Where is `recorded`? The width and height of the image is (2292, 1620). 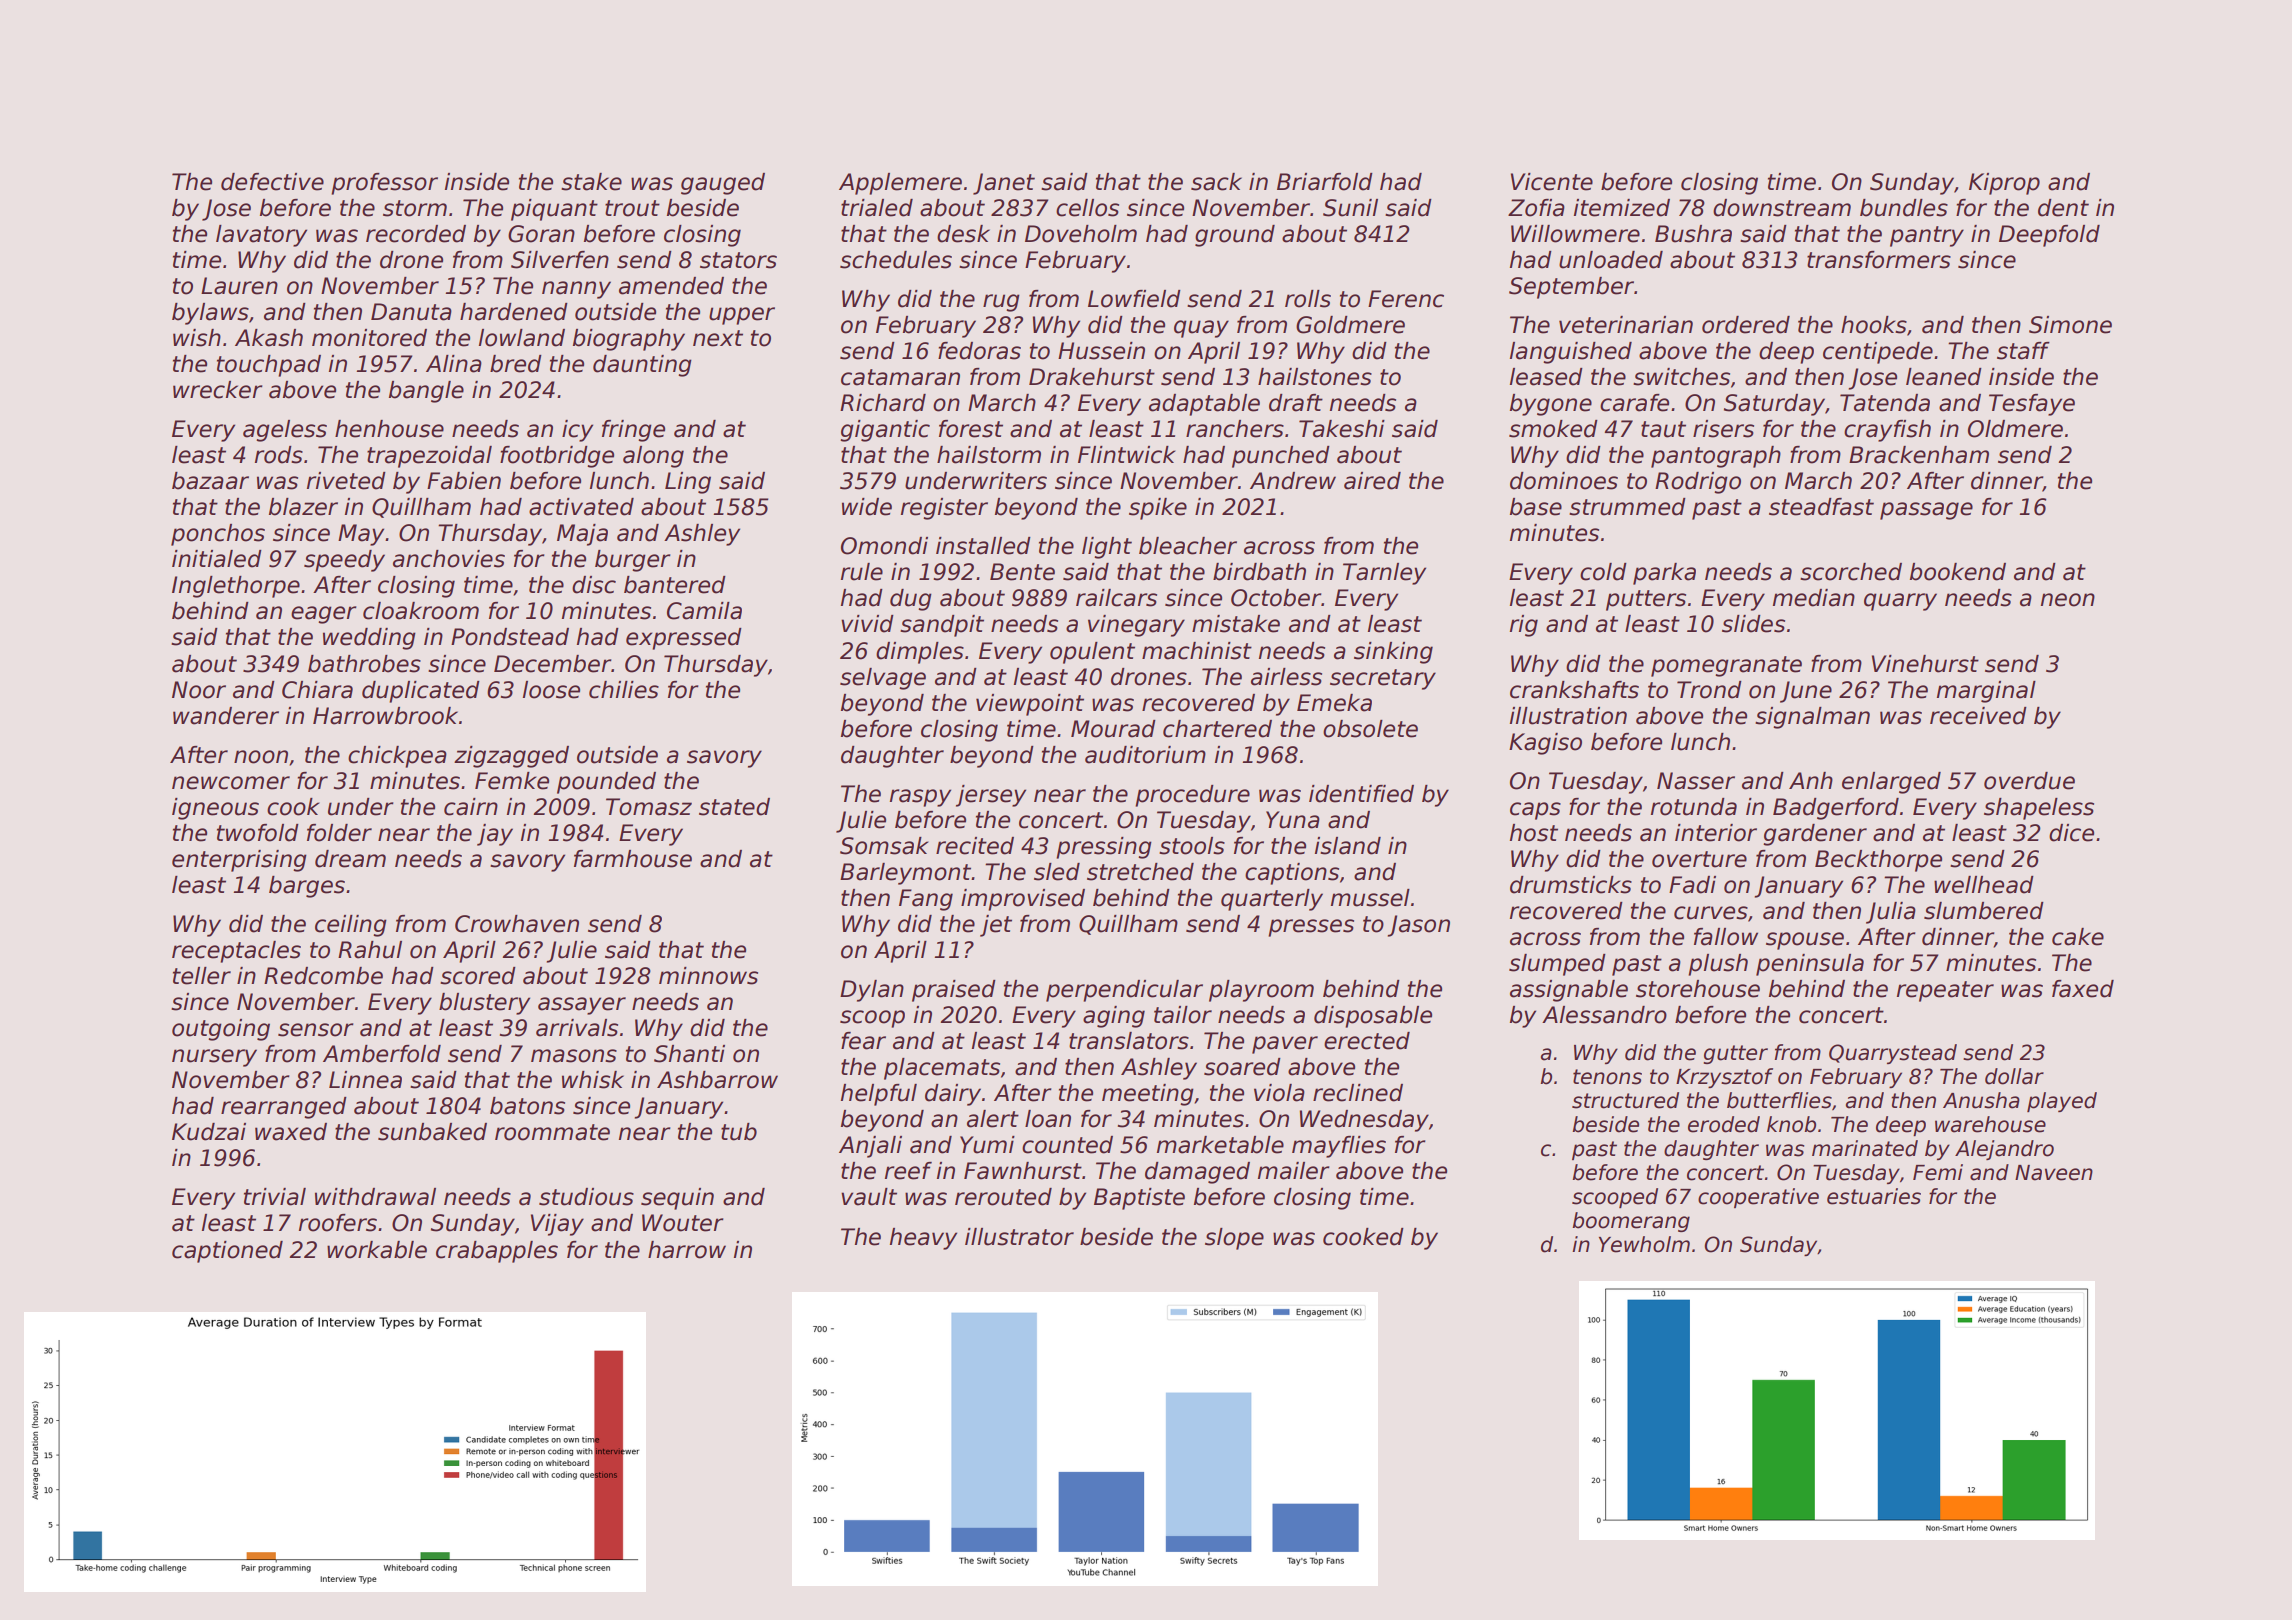
recorded is located at coordinates (416, 234).
